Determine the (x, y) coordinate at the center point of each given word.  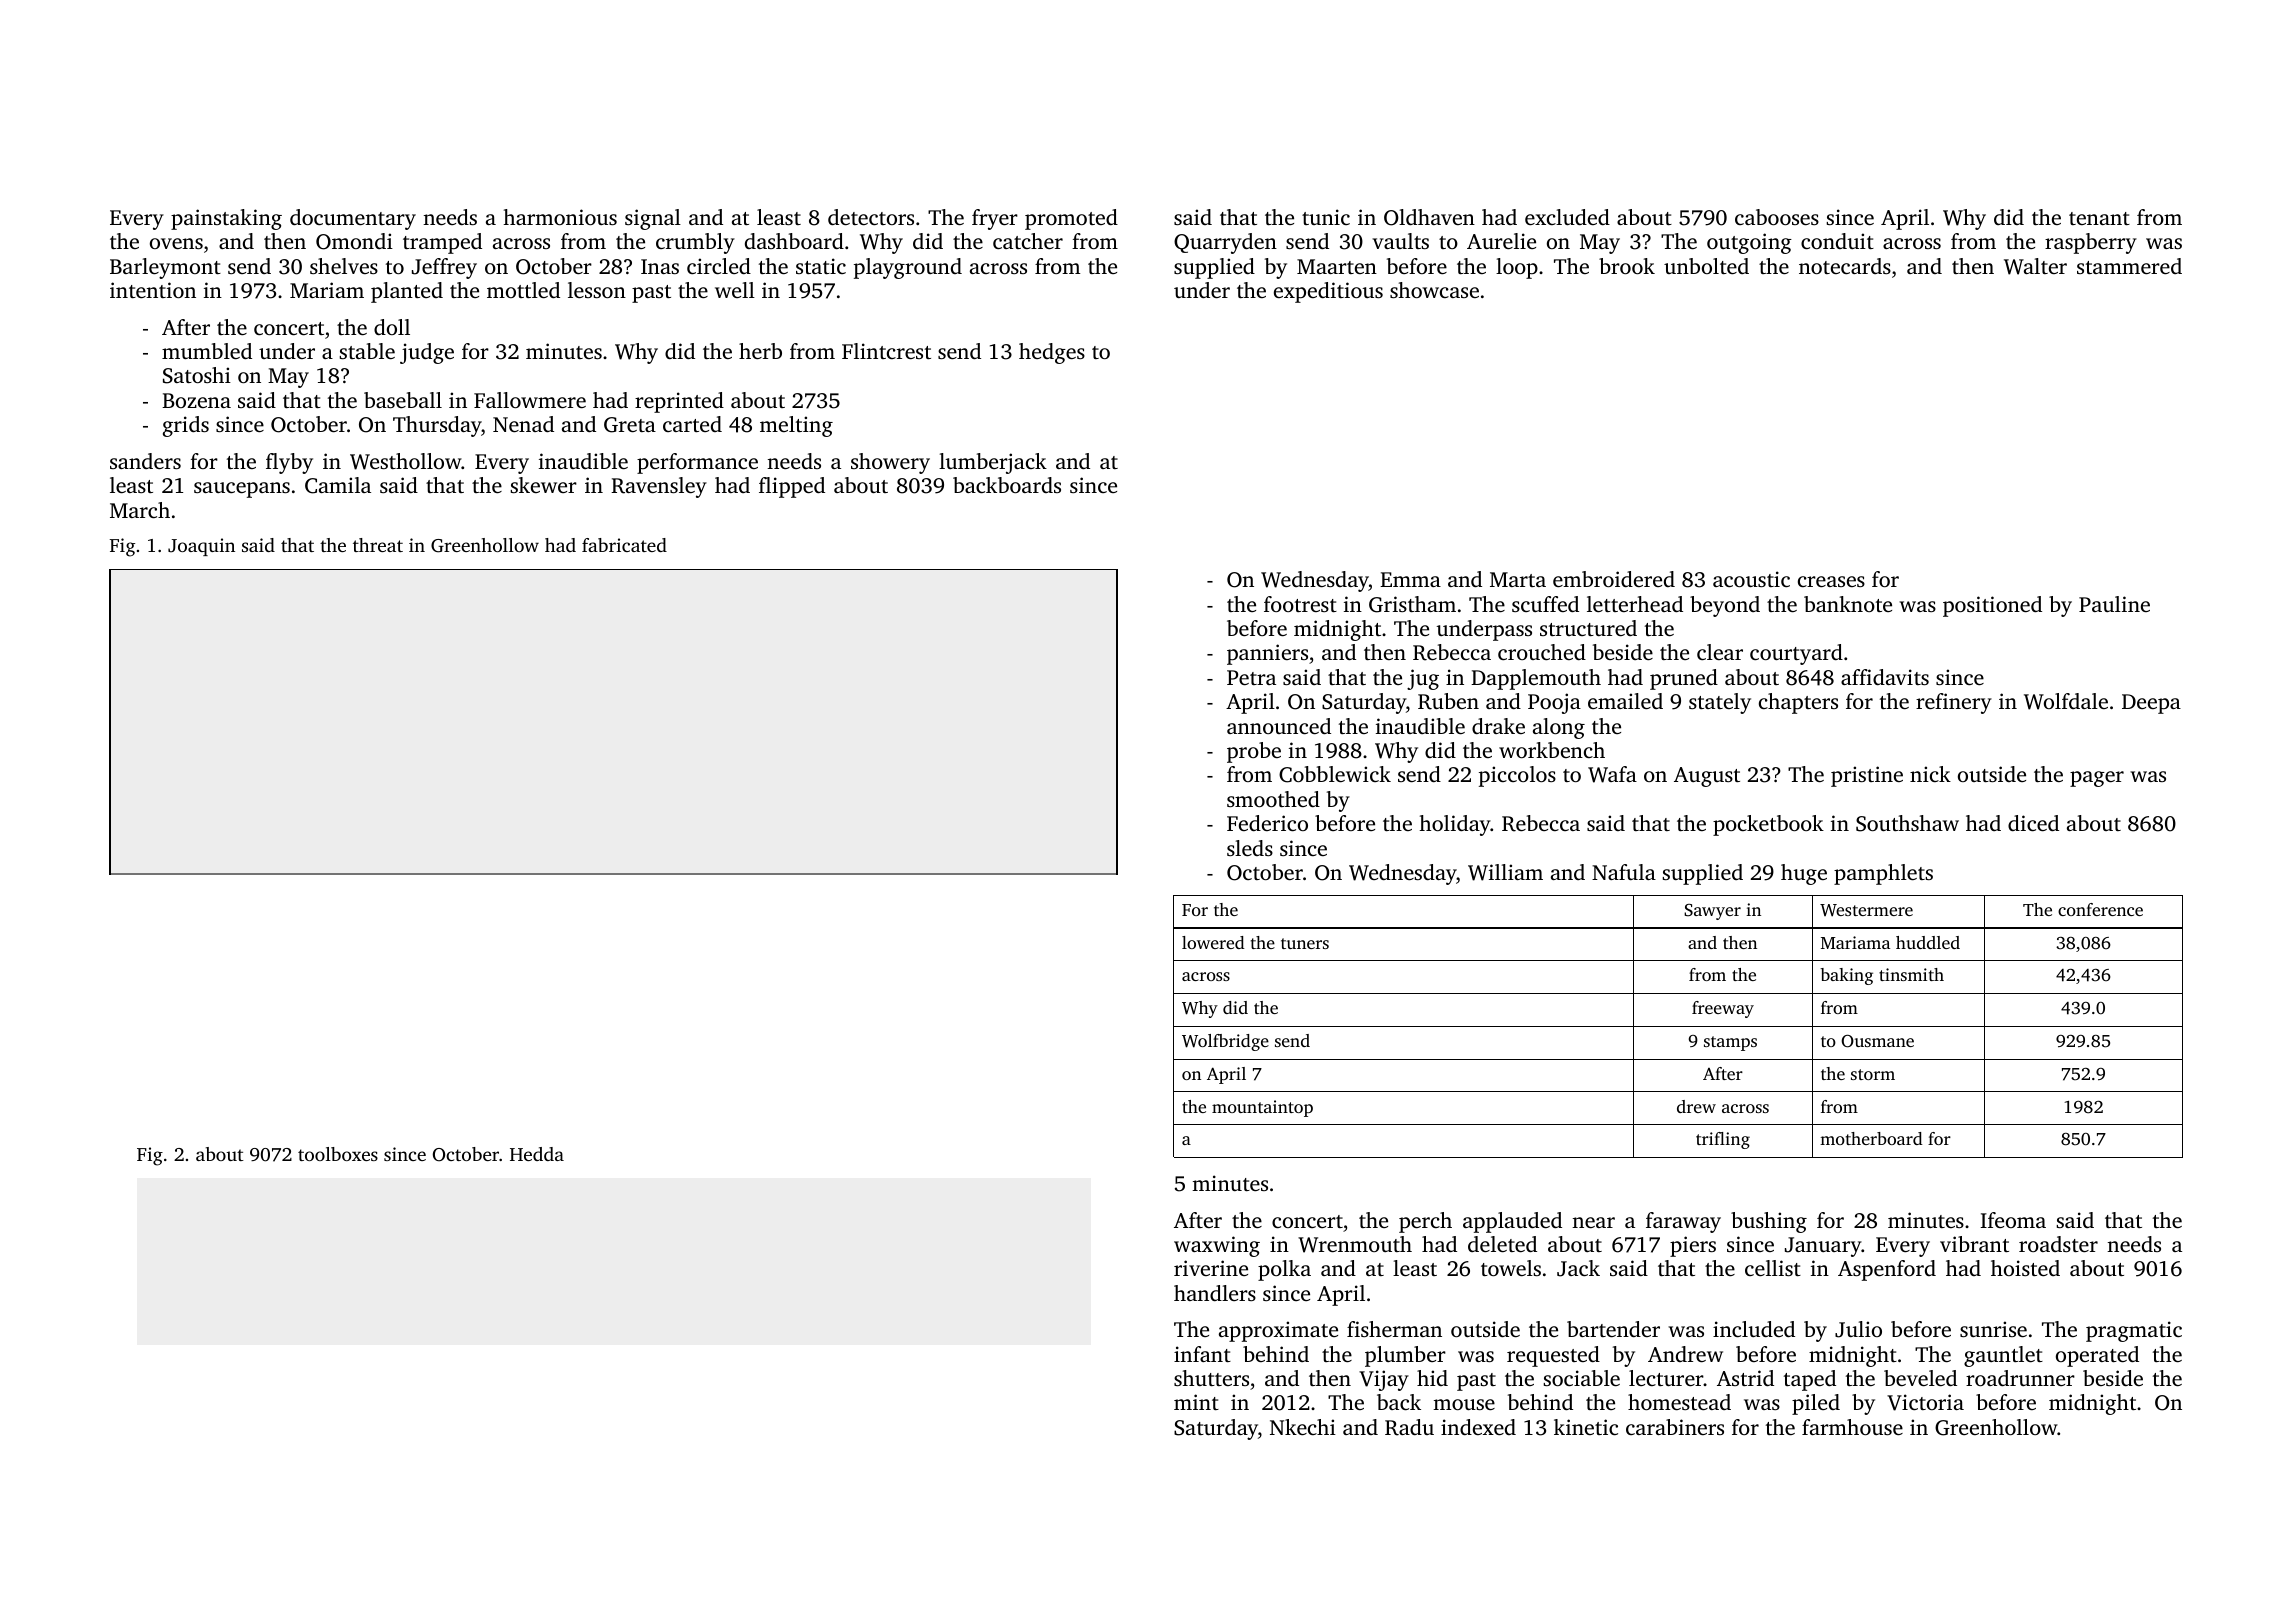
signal (653, 219)
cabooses (1777, 217)
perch (1425, 1222)
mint (1196, 1402)
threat (378, 545)
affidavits (1885, 677)
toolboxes (338, 1154)
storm (1873, 1074)
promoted (1071, 219)
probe (1254, 752)
